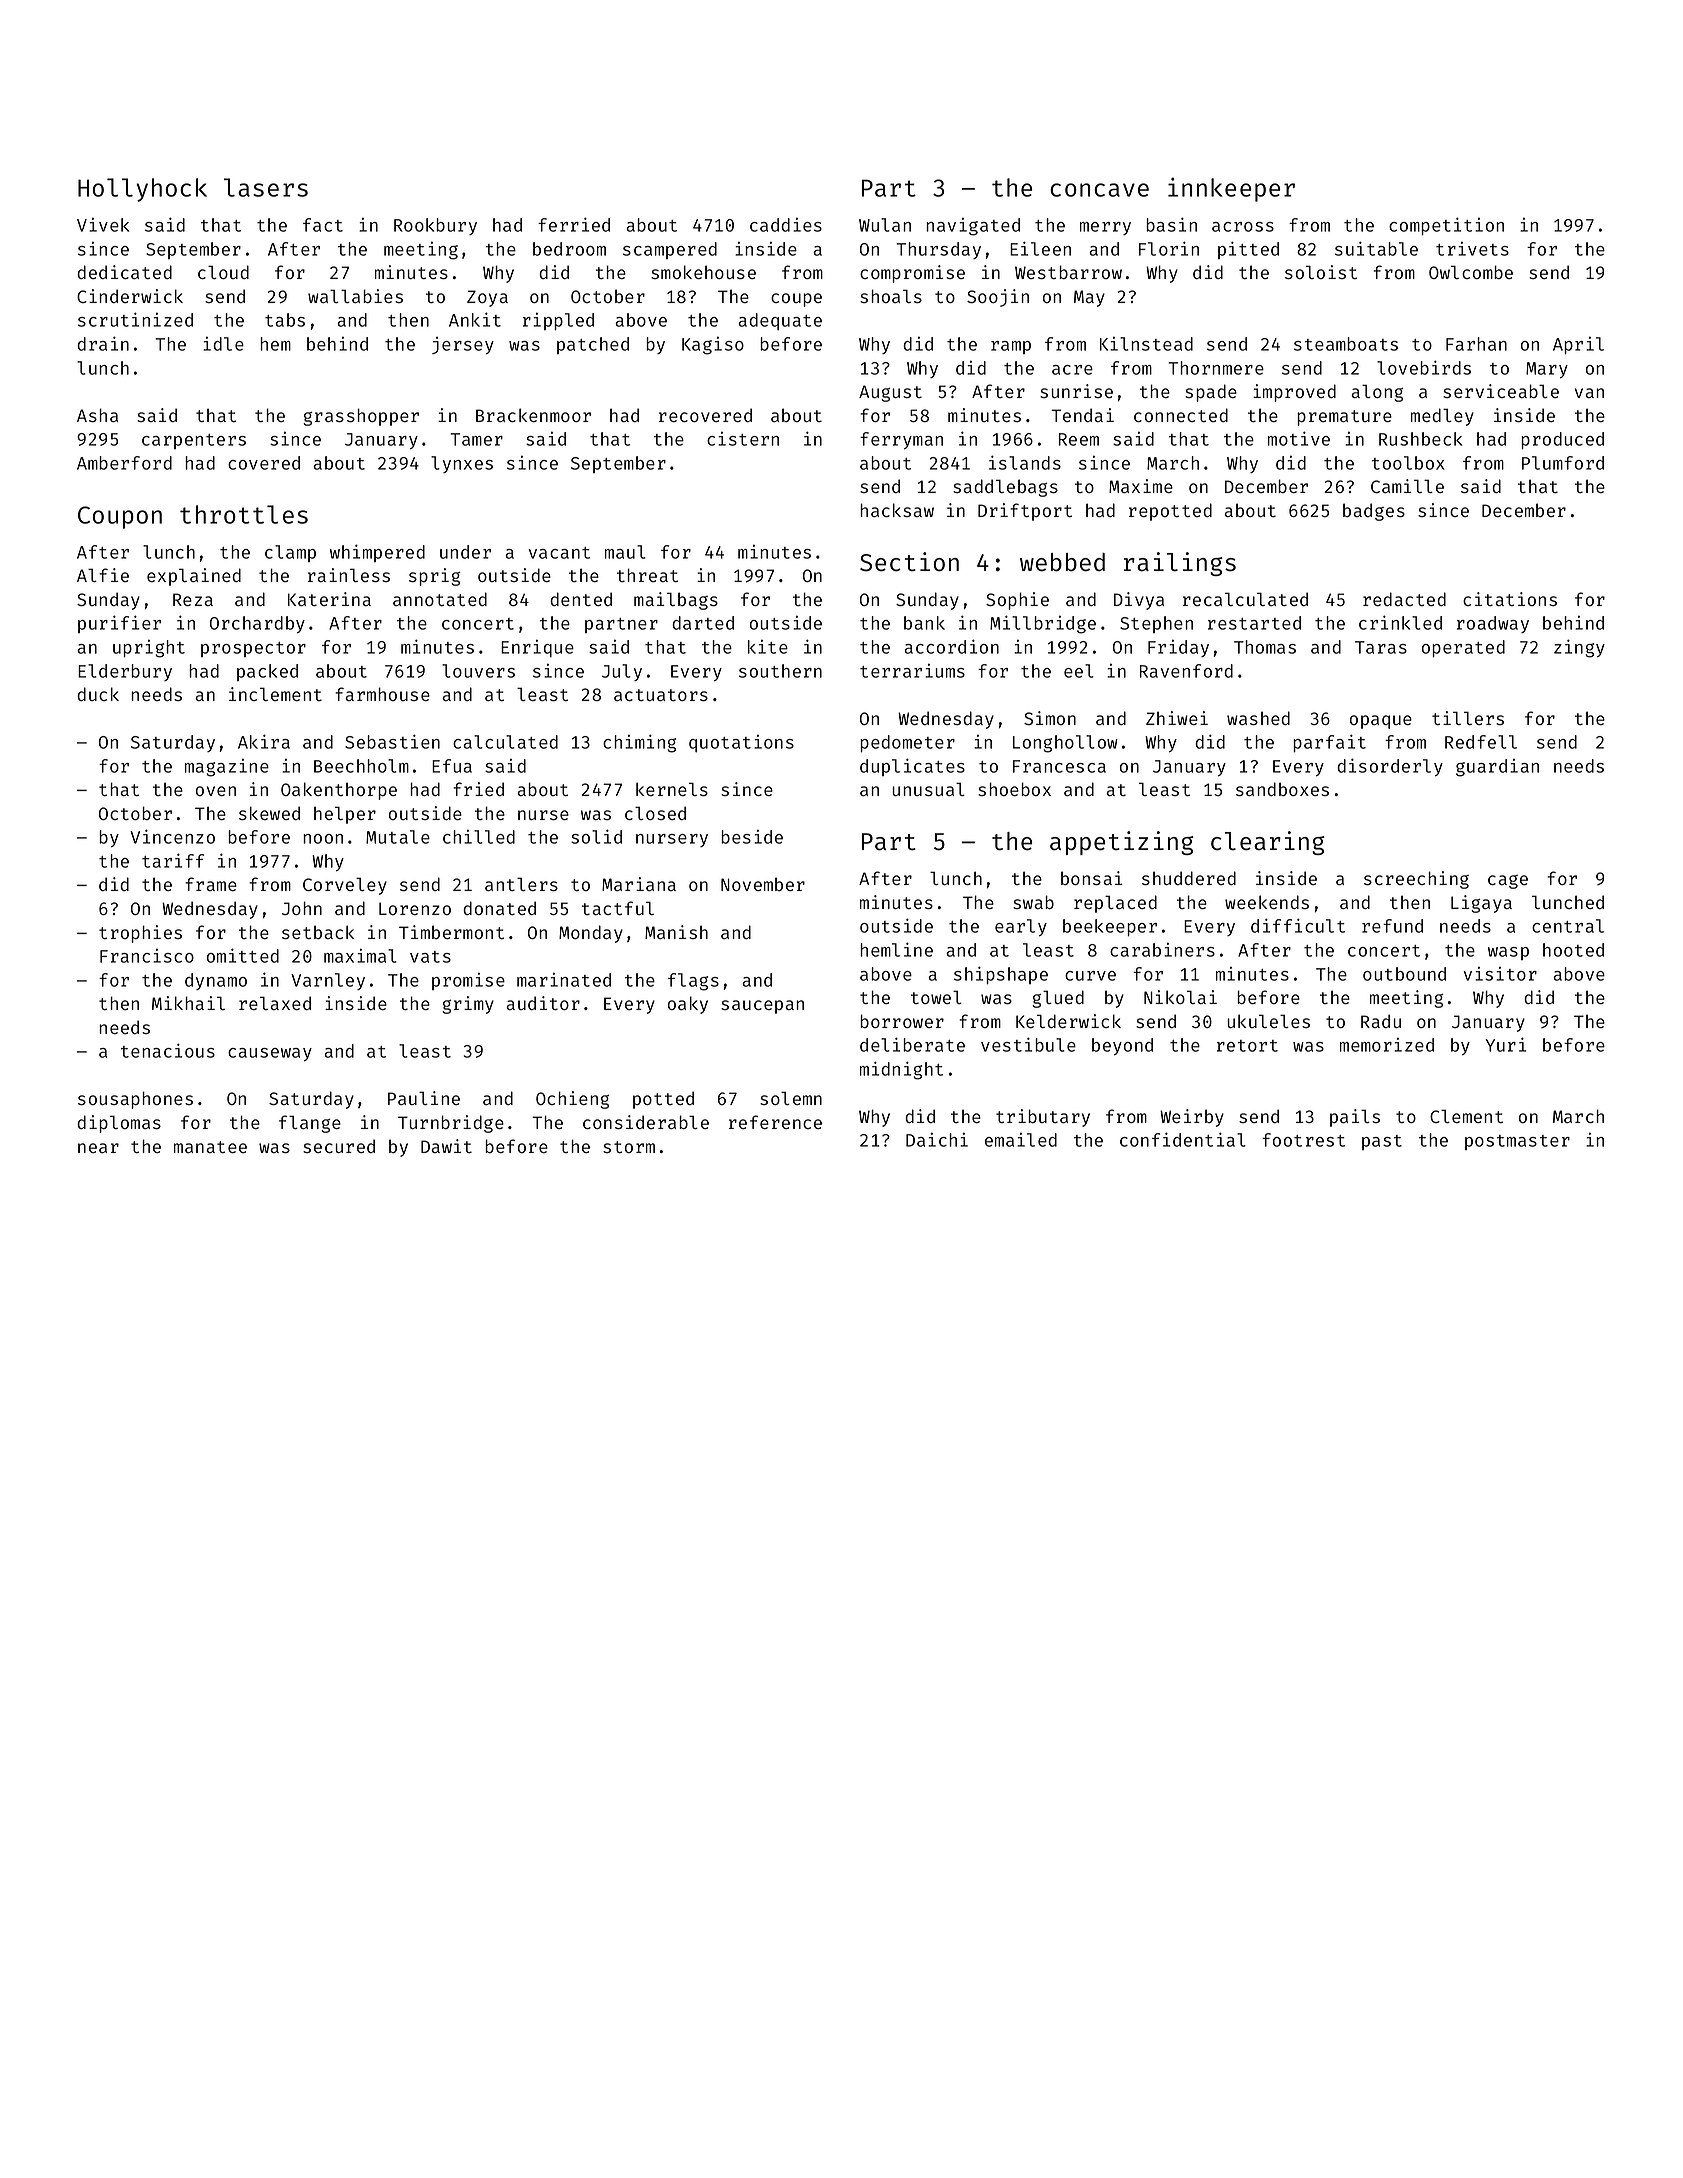  What do you see at coordinates (1390, 767) in the document?
I see `disorderly` at bounding box center [1390, 767].
